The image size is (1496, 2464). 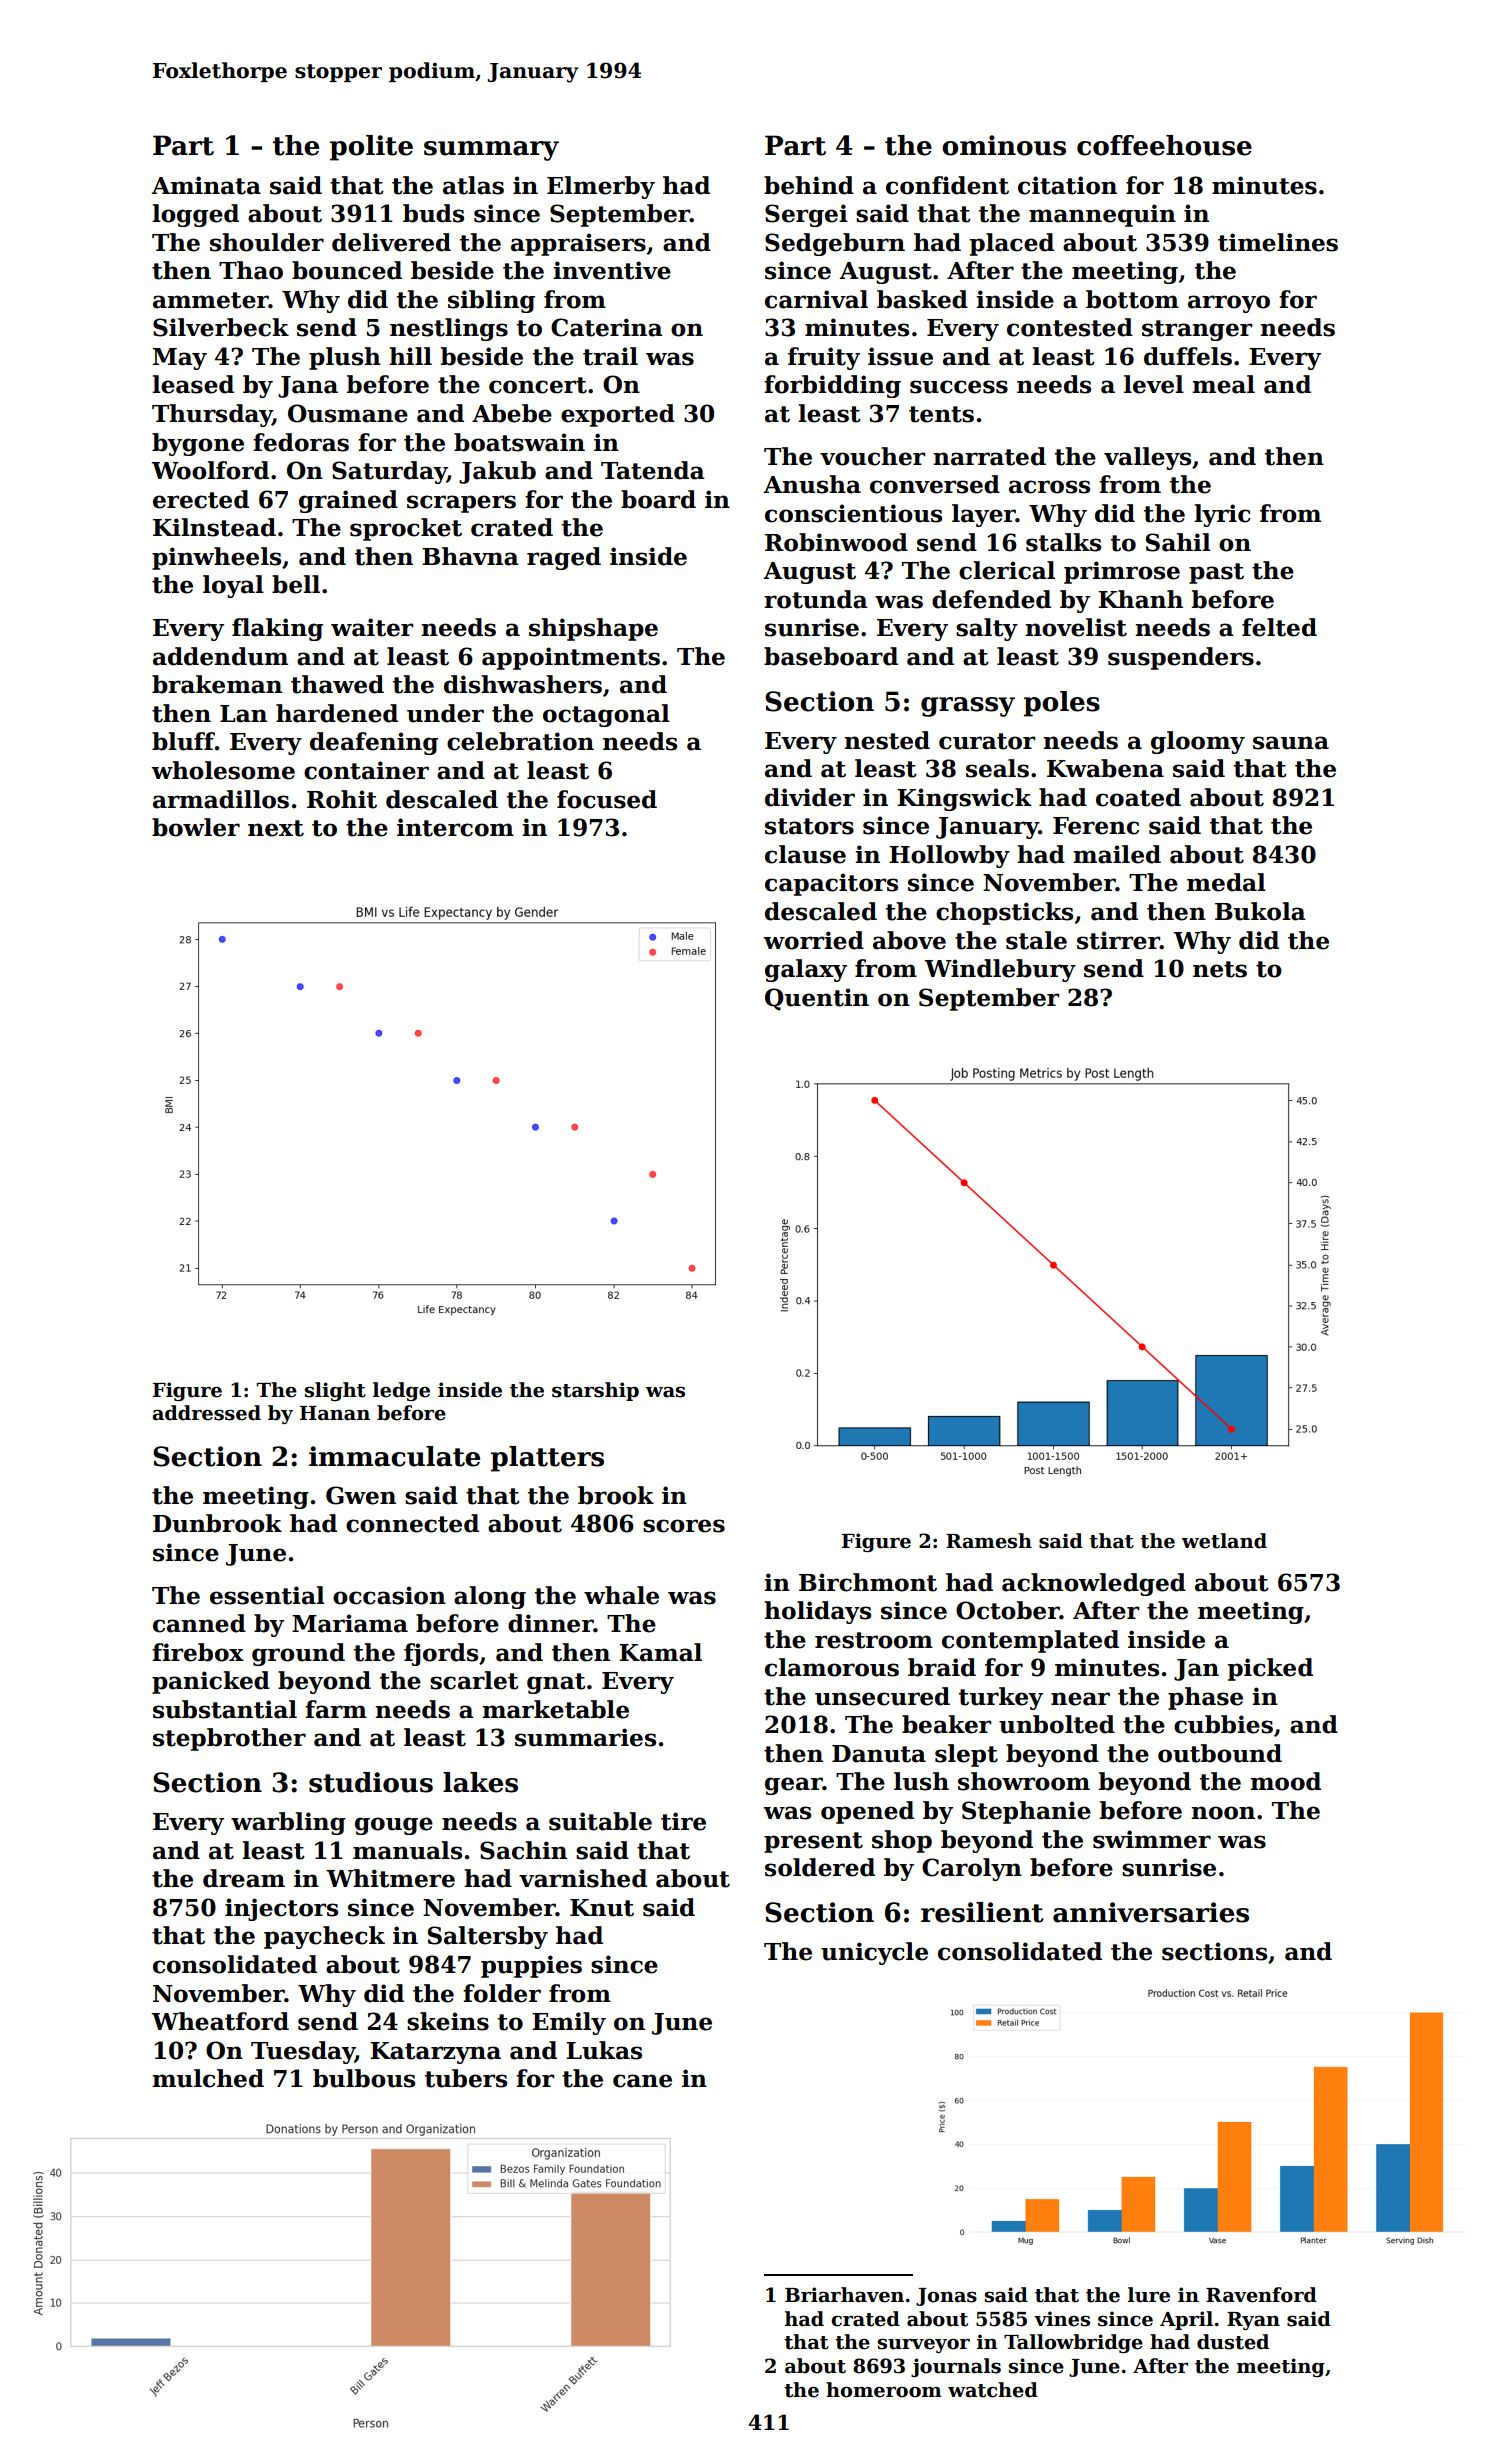 I want to click on Sedgeburn, so click(x=835, y=244).
